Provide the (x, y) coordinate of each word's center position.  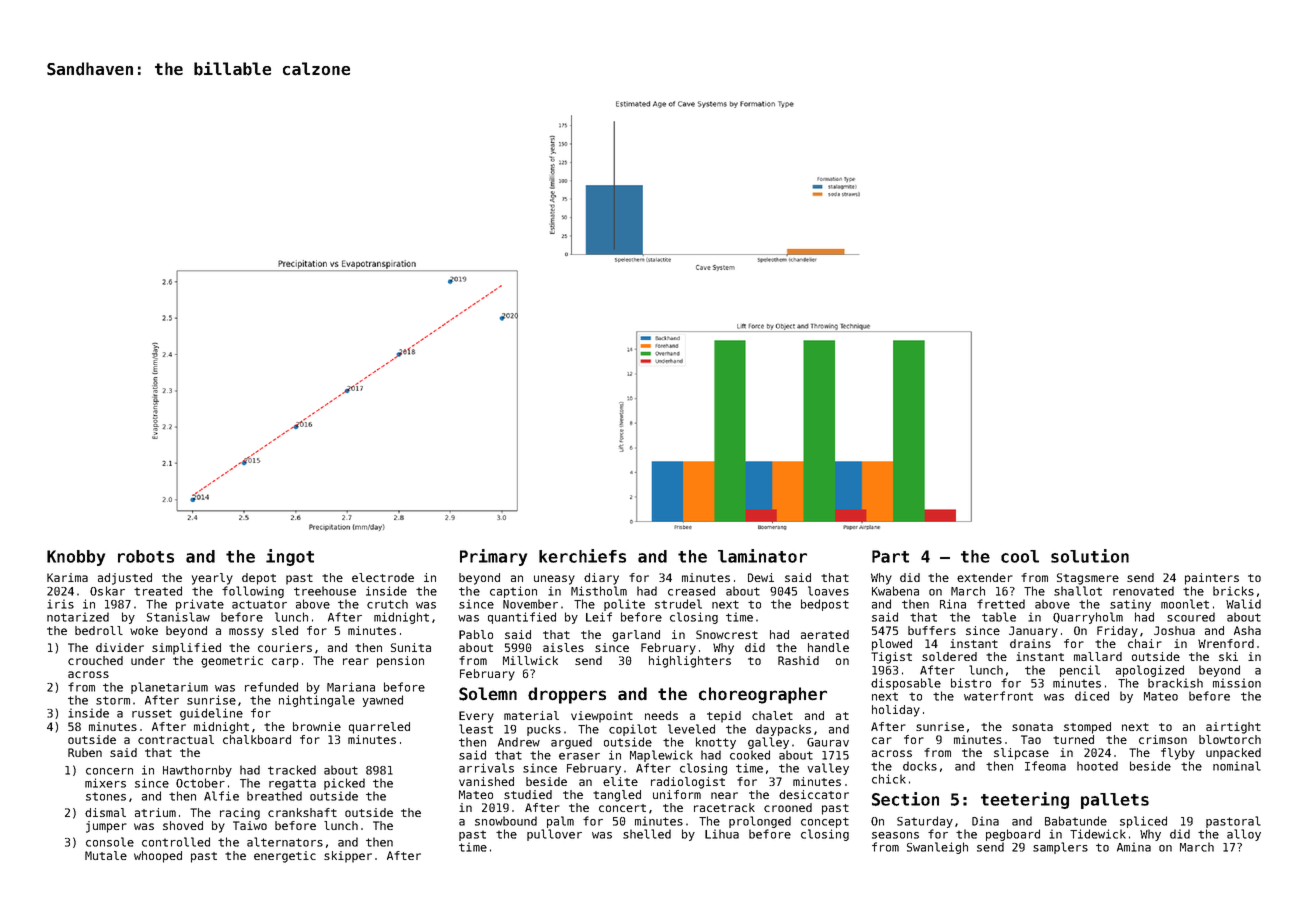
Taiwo (250, 825)
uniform (677, 794)
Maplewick (661, 756)
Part (890, 556)
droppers (567, 695)
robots (146, 556)
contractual (176, 739)
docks (920, 766)
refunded (271, 687)
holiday (896, 711)
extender (985, 577)
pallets (1115, 801)
